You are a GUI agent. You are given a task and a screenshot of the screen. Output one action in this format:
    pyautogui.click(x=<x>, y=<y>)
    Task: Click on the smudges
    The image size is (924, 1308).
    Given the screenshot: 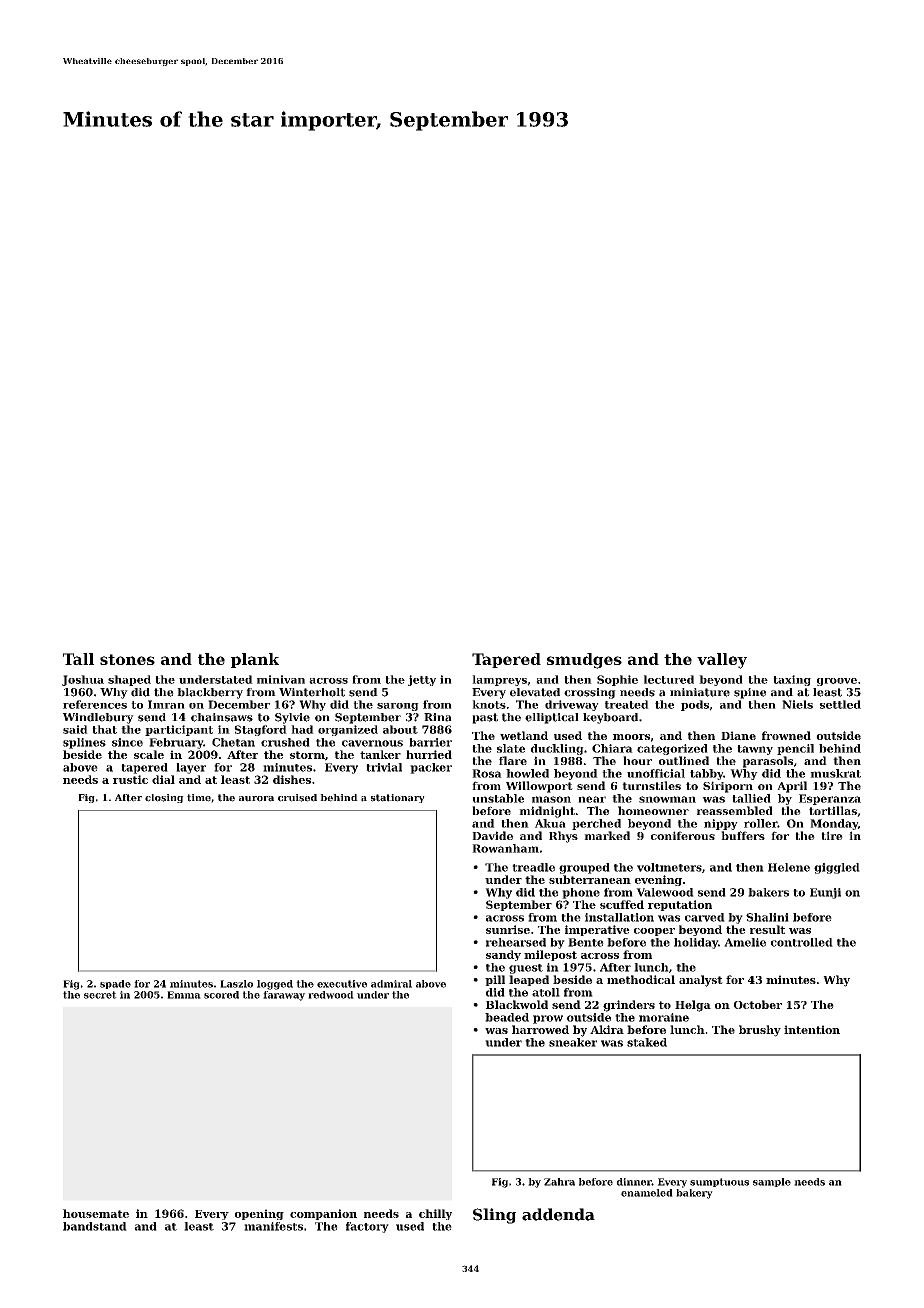 What is the action you would take?
    pyautogui.click(x=584, y=661)
